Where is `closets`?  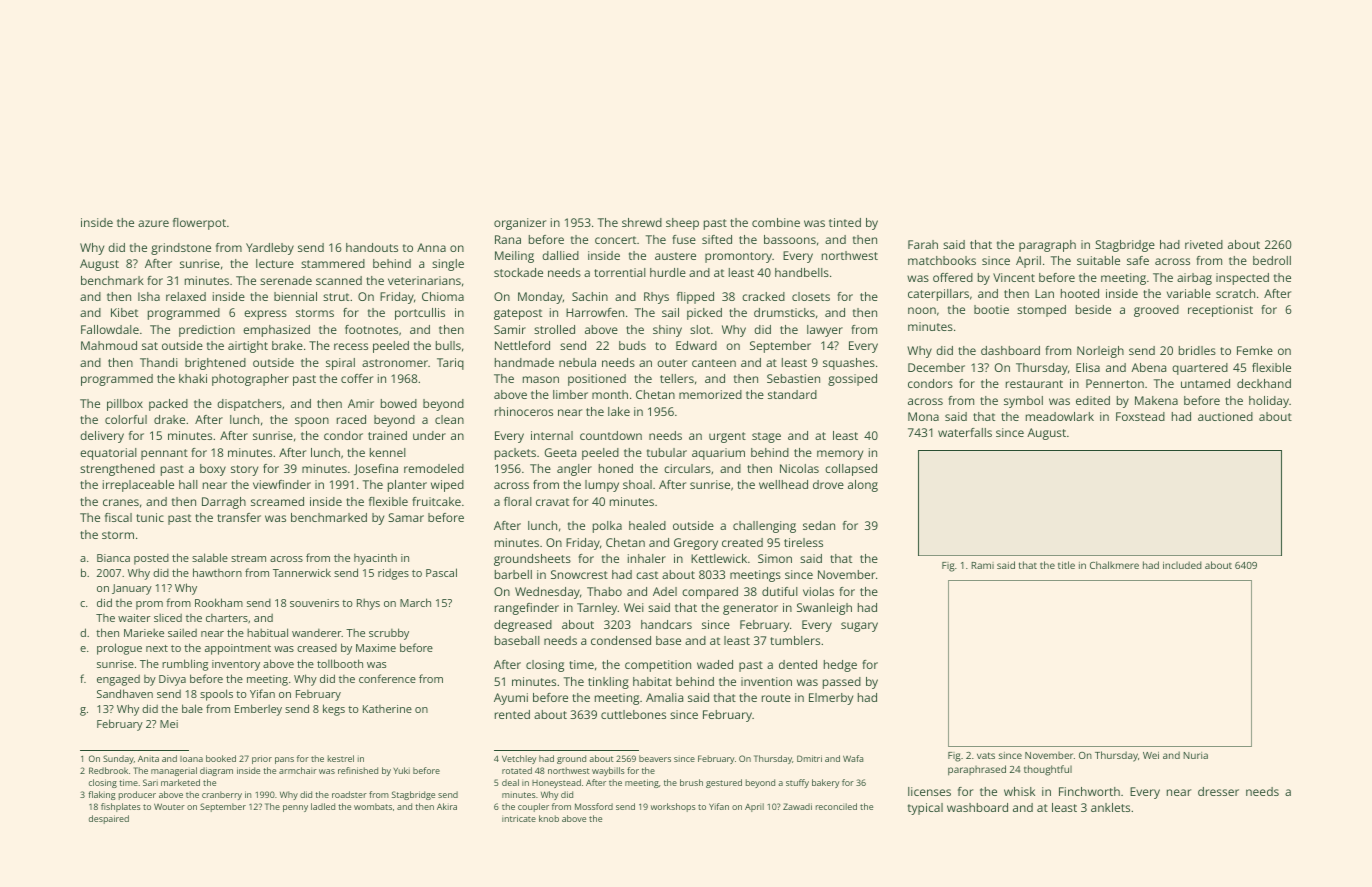
closets is located at coordinates (811, 296).
